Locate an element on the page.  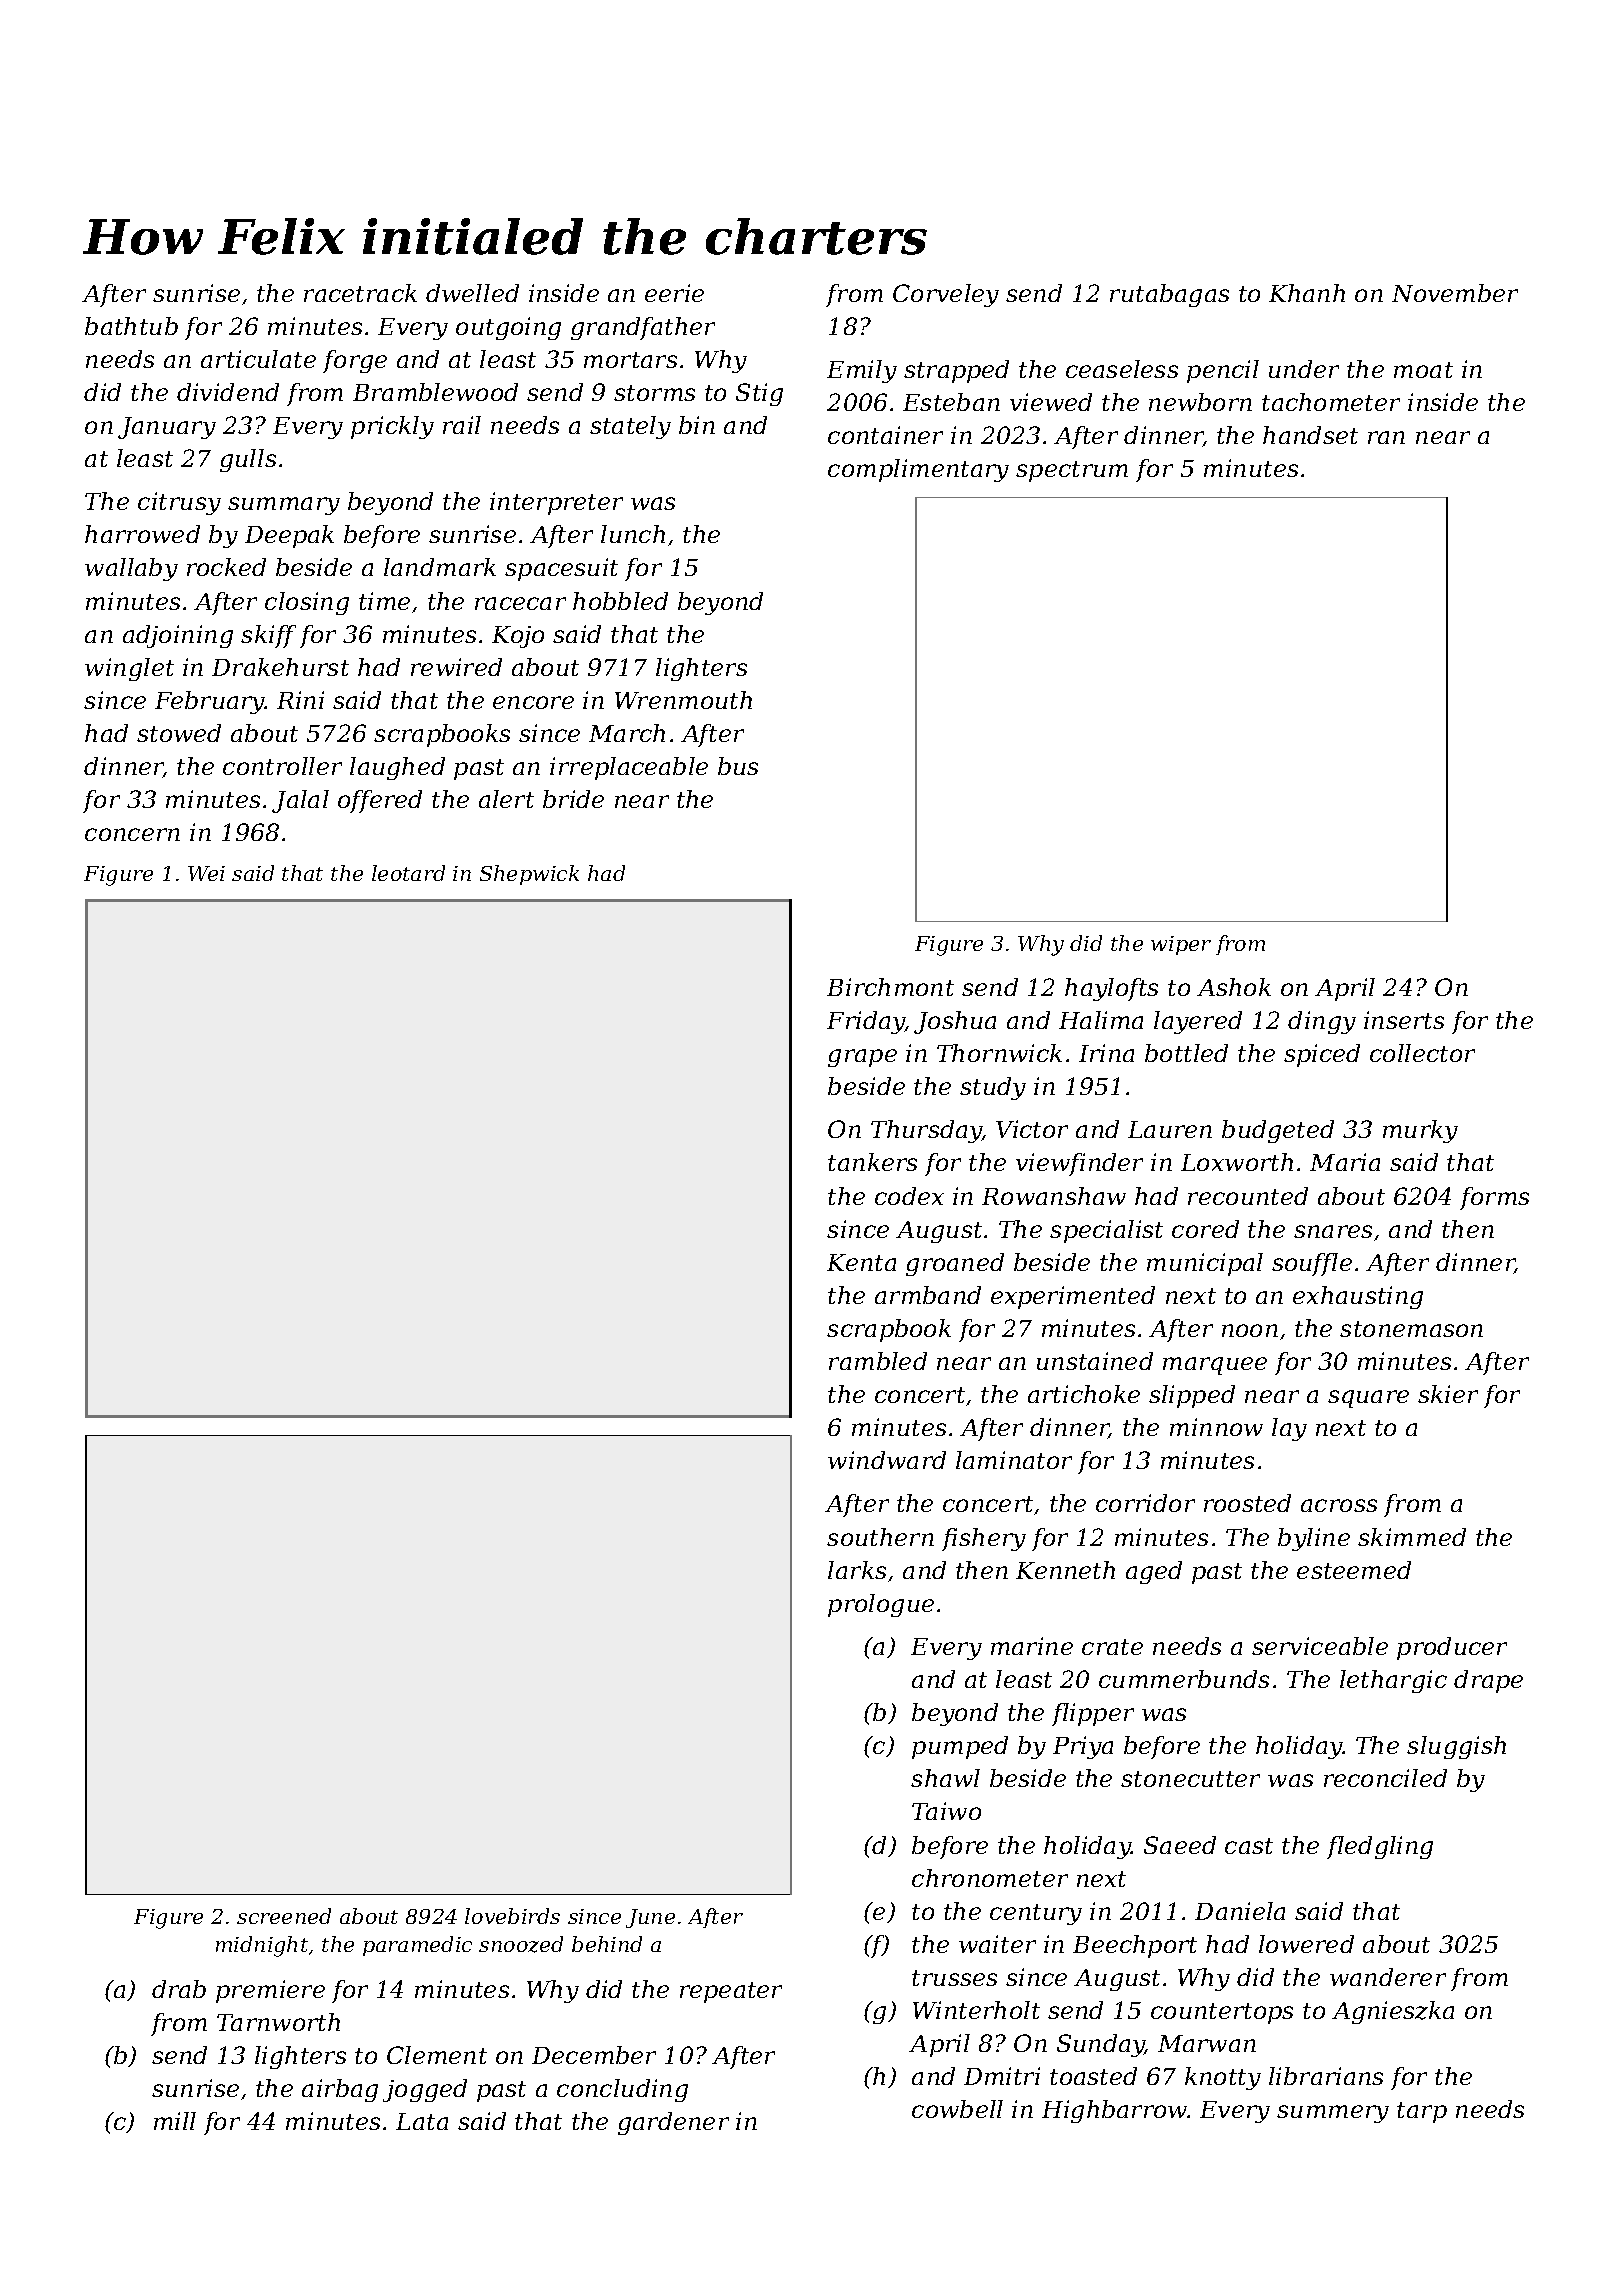
windward is located at coordinates (887, 1460).
